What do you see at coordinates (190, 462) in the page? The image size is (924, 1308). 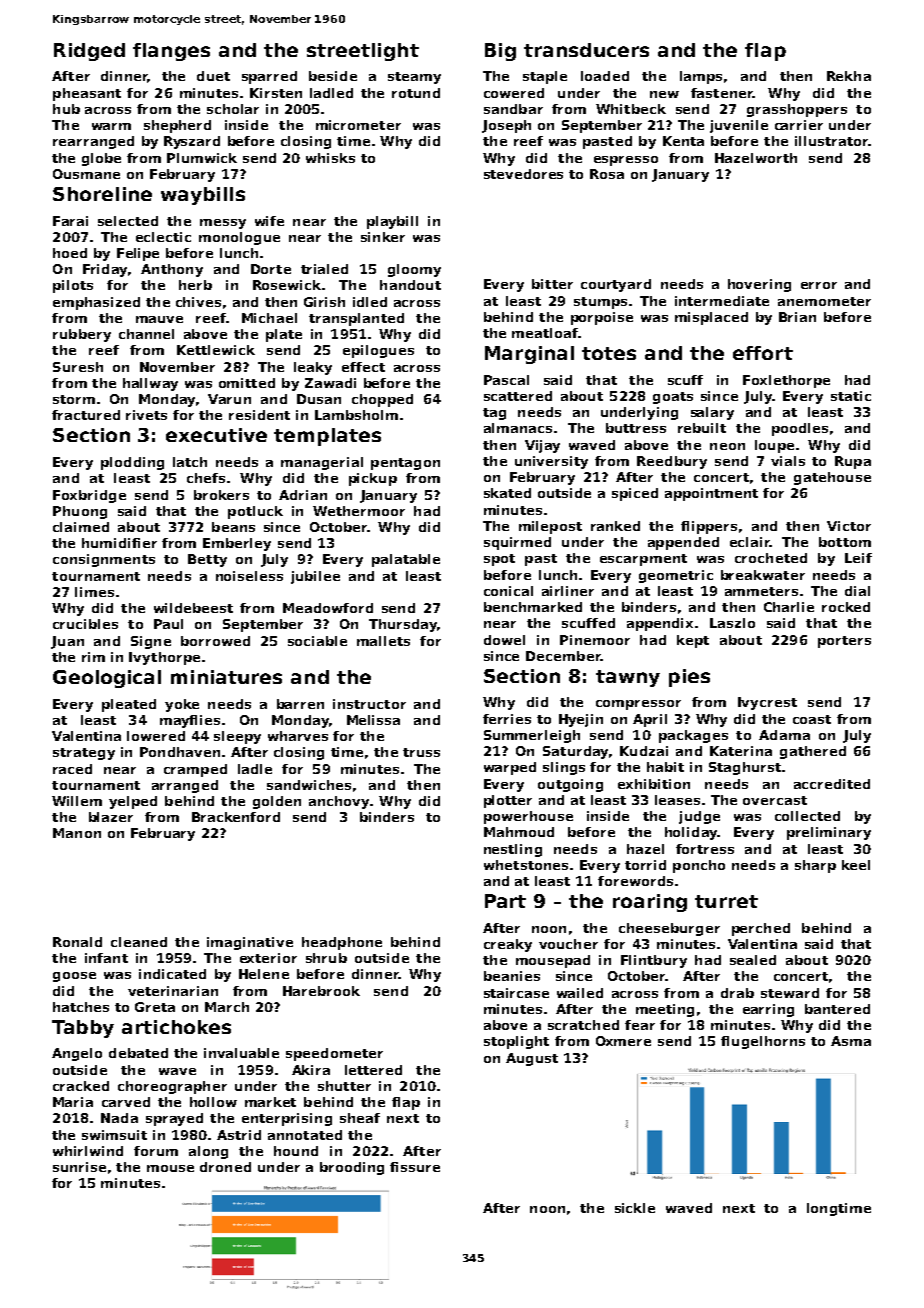 I see `latch` at bounding box center [190, 462].
